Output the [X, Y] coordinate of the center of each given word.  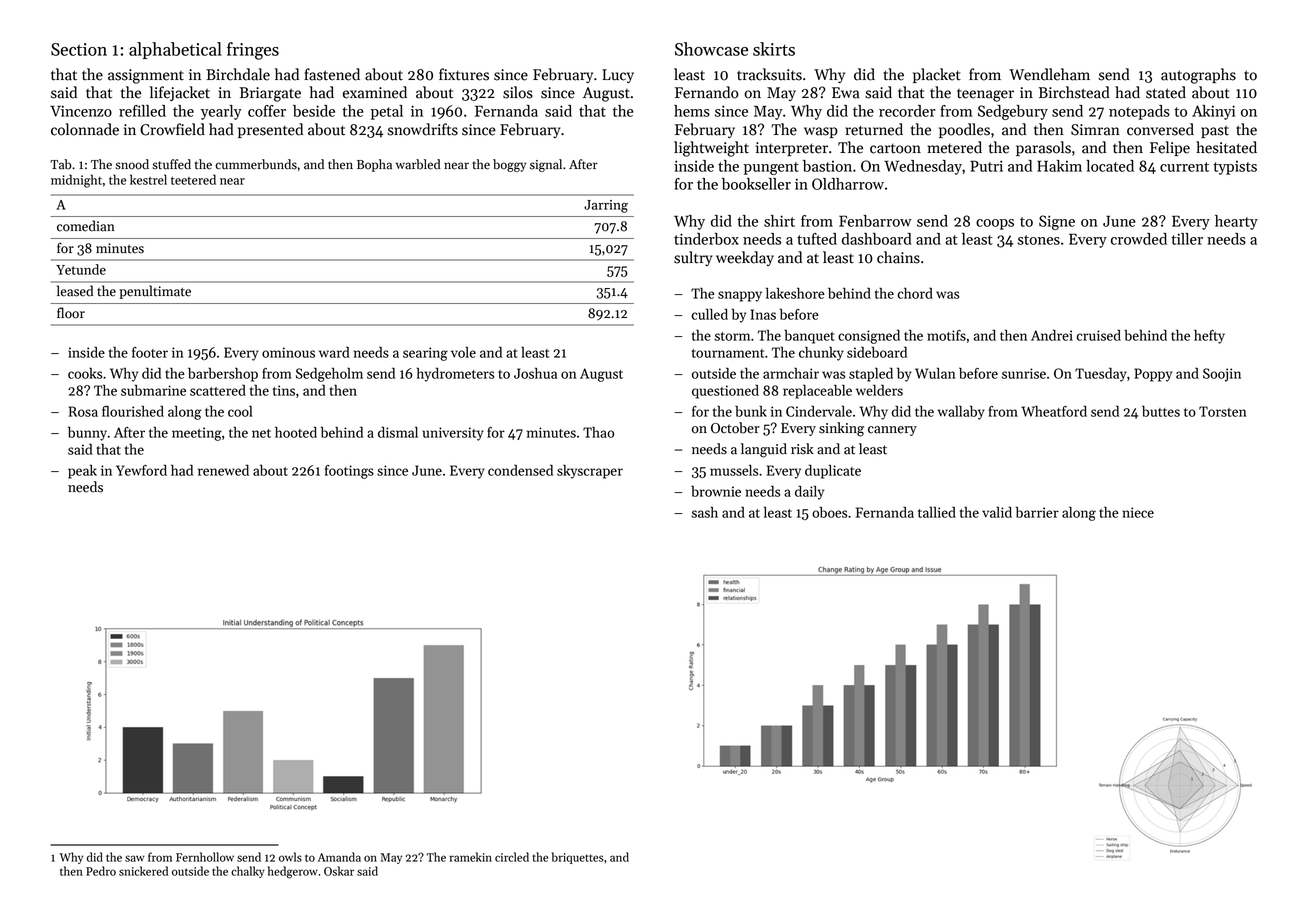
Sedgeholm [329, 374]
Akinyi [1213, 112]
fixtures [464, 74]
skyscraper [590, 472]
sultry [693, 258]
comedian [86, 226]
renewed [223, 470]
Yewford [141, 470]
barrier [1037, 512]
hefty [1209, 337]
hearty [1236, 222]
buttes [1161, 411]
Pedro [101, 871]
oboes [829, 512]
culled [710, 314]
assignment [146, 76]
